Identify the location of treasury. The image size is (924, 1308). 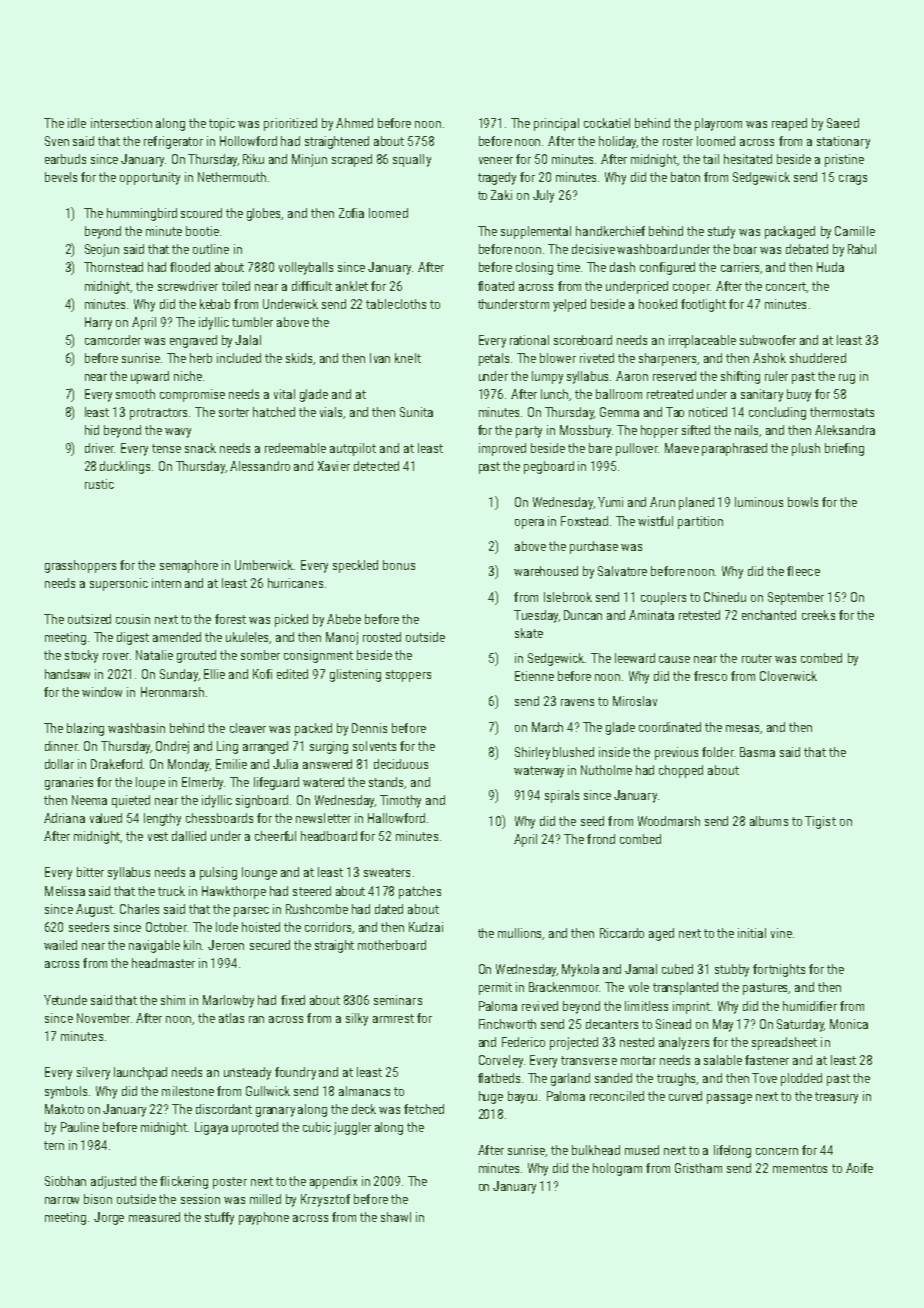
(836, 1098).
